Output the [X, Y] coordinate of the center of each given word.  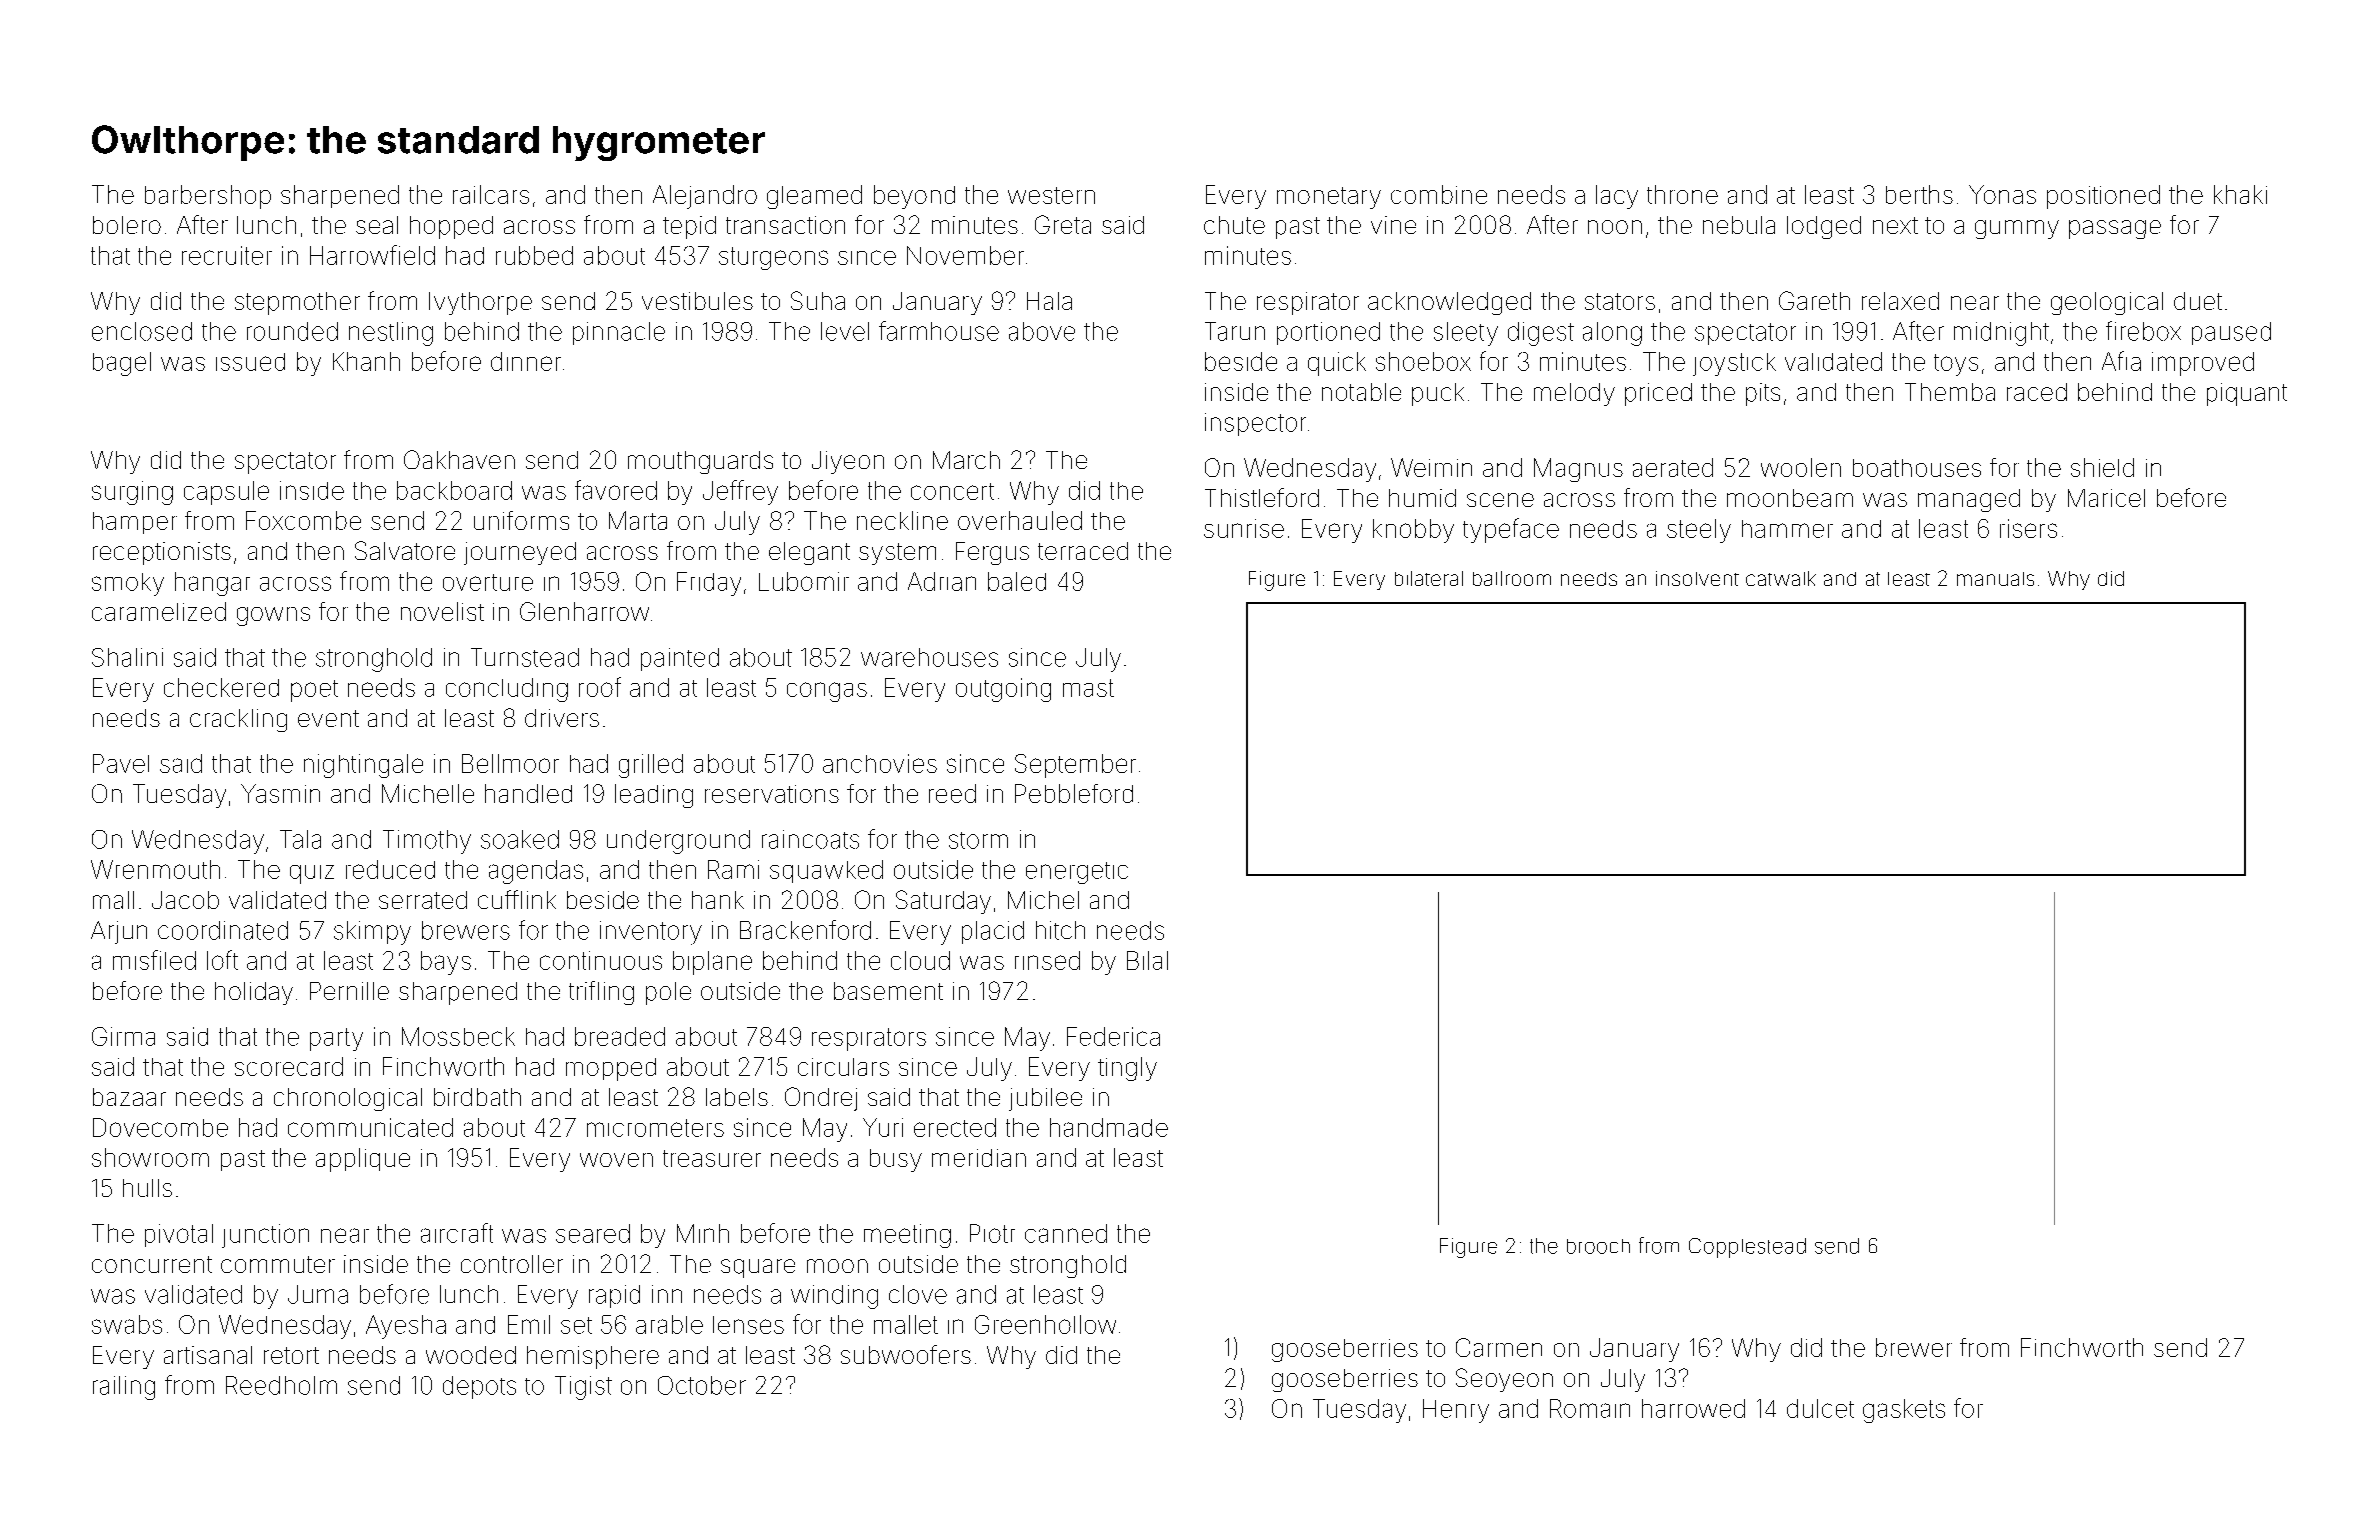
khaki [2240, 194]
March [966, 460]
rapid [614, 1296]
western [1051, 195]
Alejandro [705, 197]
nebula [1739, 225]
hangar [212, 584]
